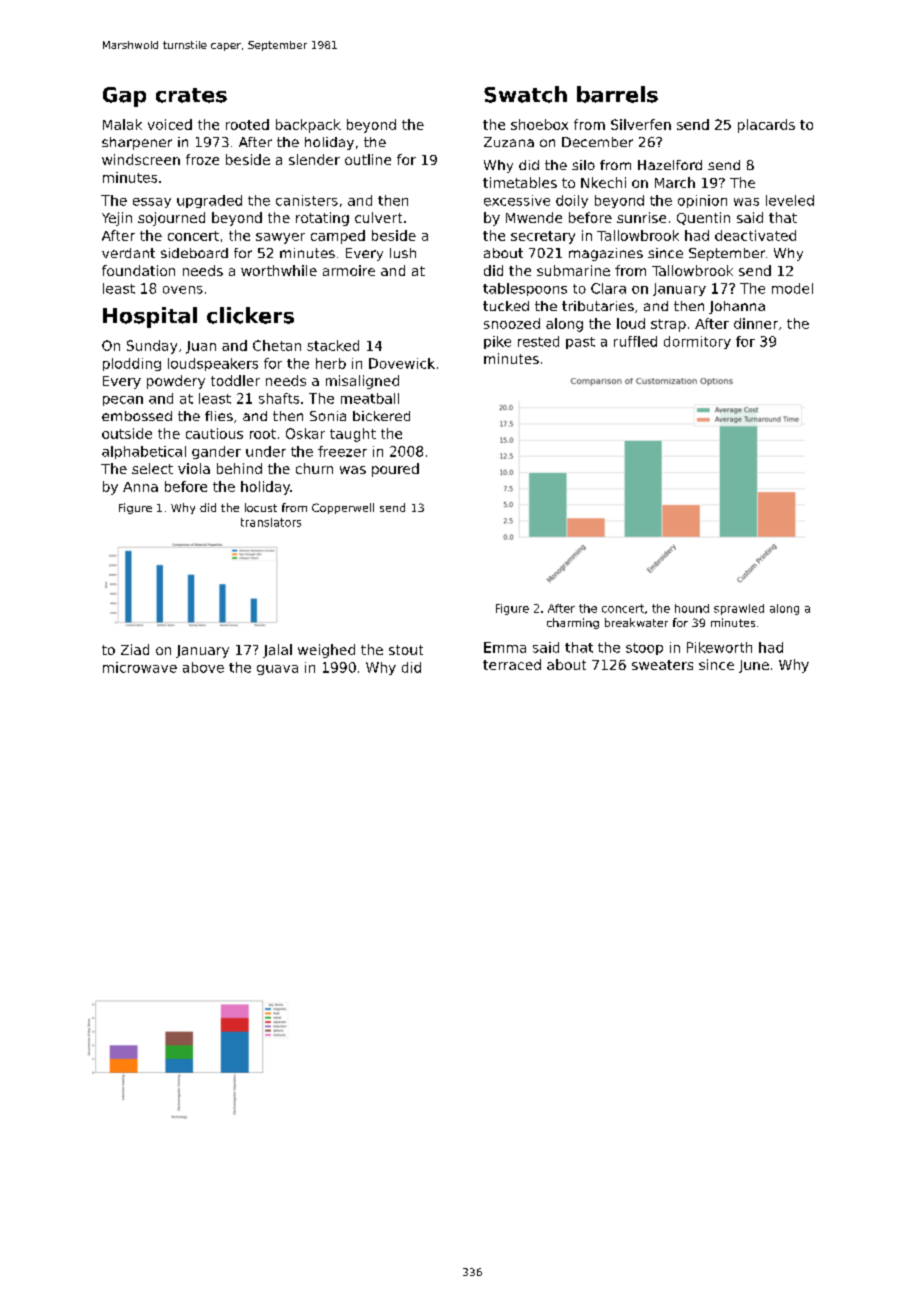  Describe the element at coordinates (662, 665) in the screenshot. I see `sweaters` at that location.
